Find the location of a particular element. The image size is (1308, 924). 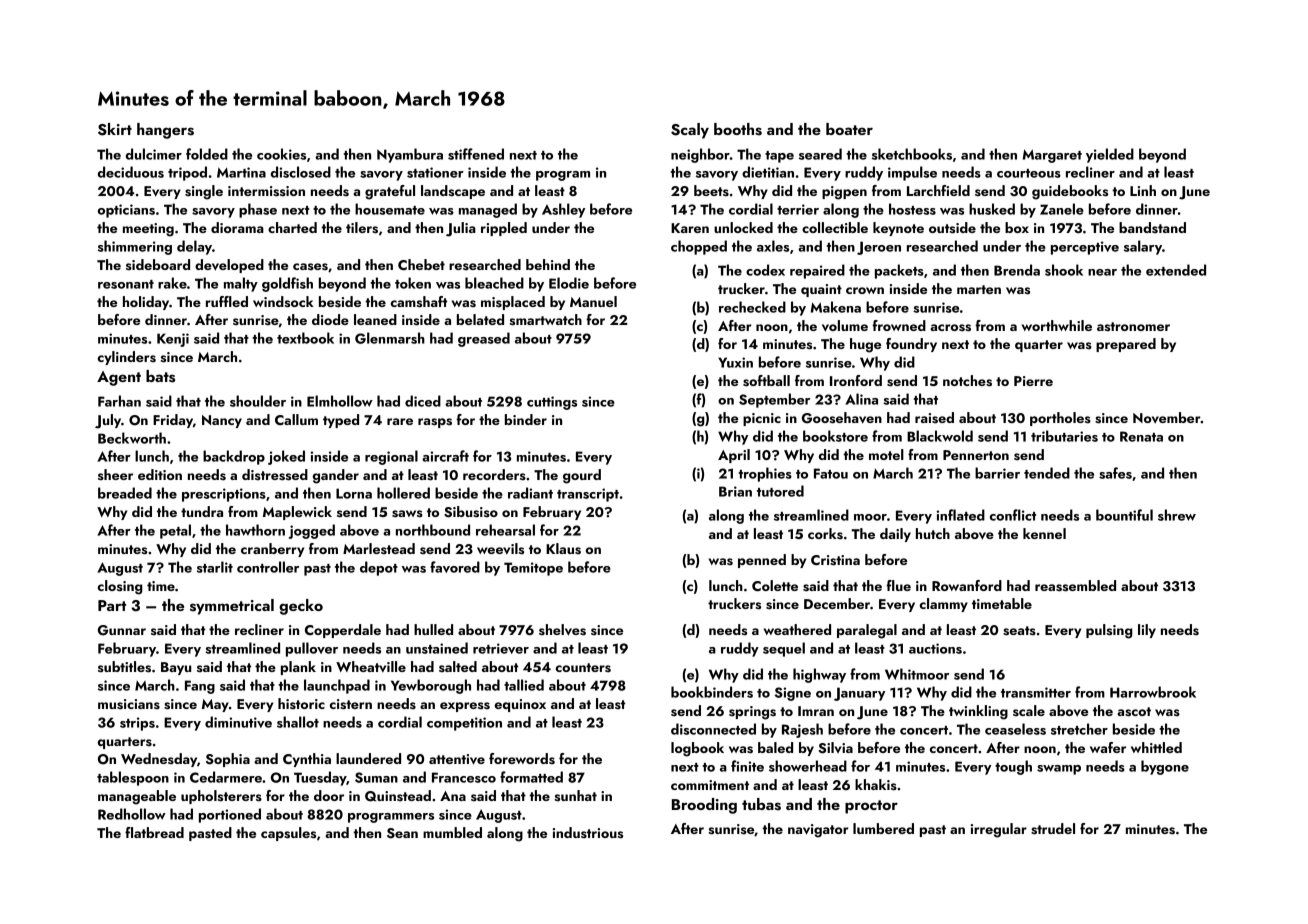

raised is located at coordinates (934, 418).
